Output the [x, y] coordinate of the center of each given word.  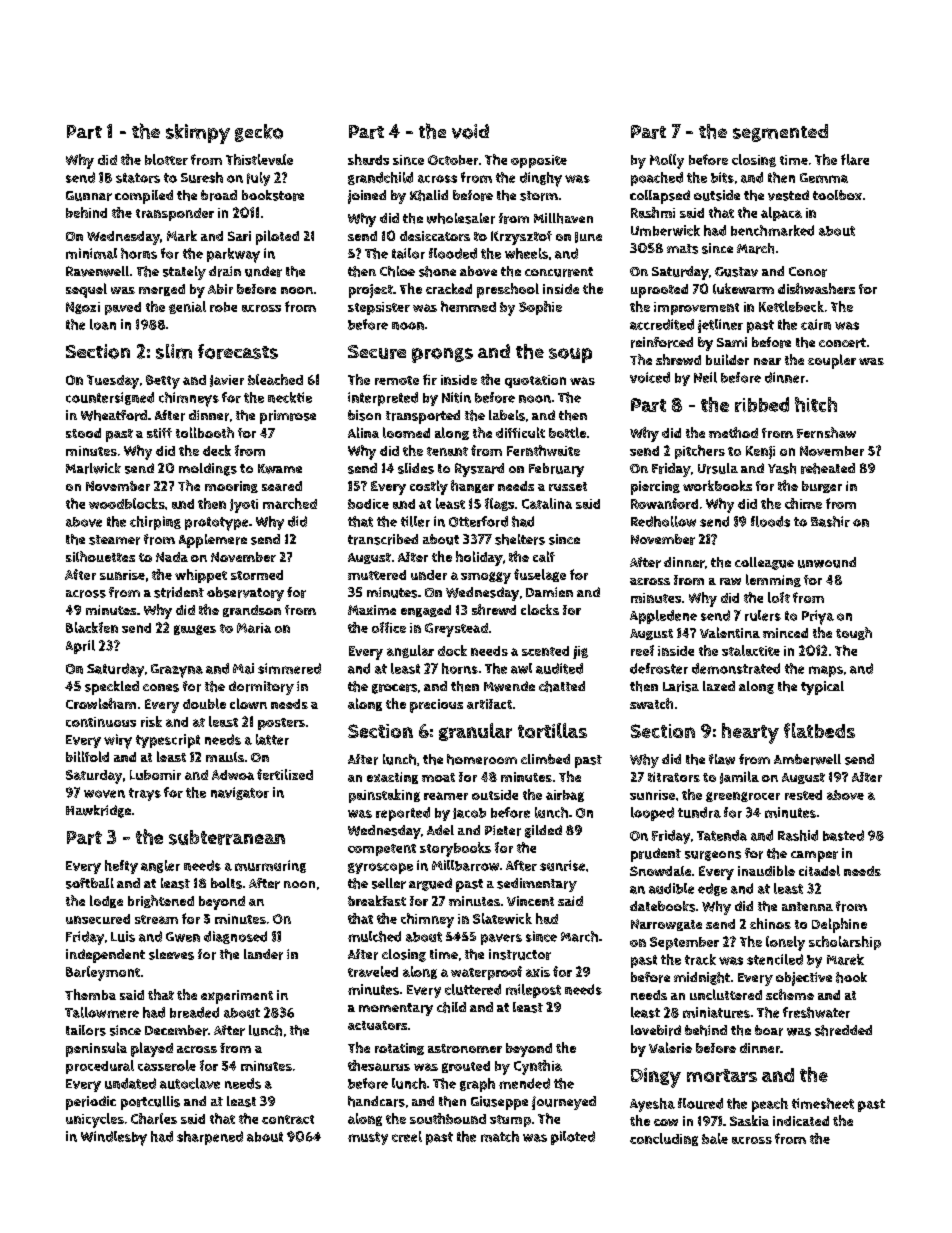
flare [855, 159]
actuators [377, 1025]
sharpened [210, 1138]
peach [770, 1105]
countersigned [110, 398]
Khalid [429, 195]
